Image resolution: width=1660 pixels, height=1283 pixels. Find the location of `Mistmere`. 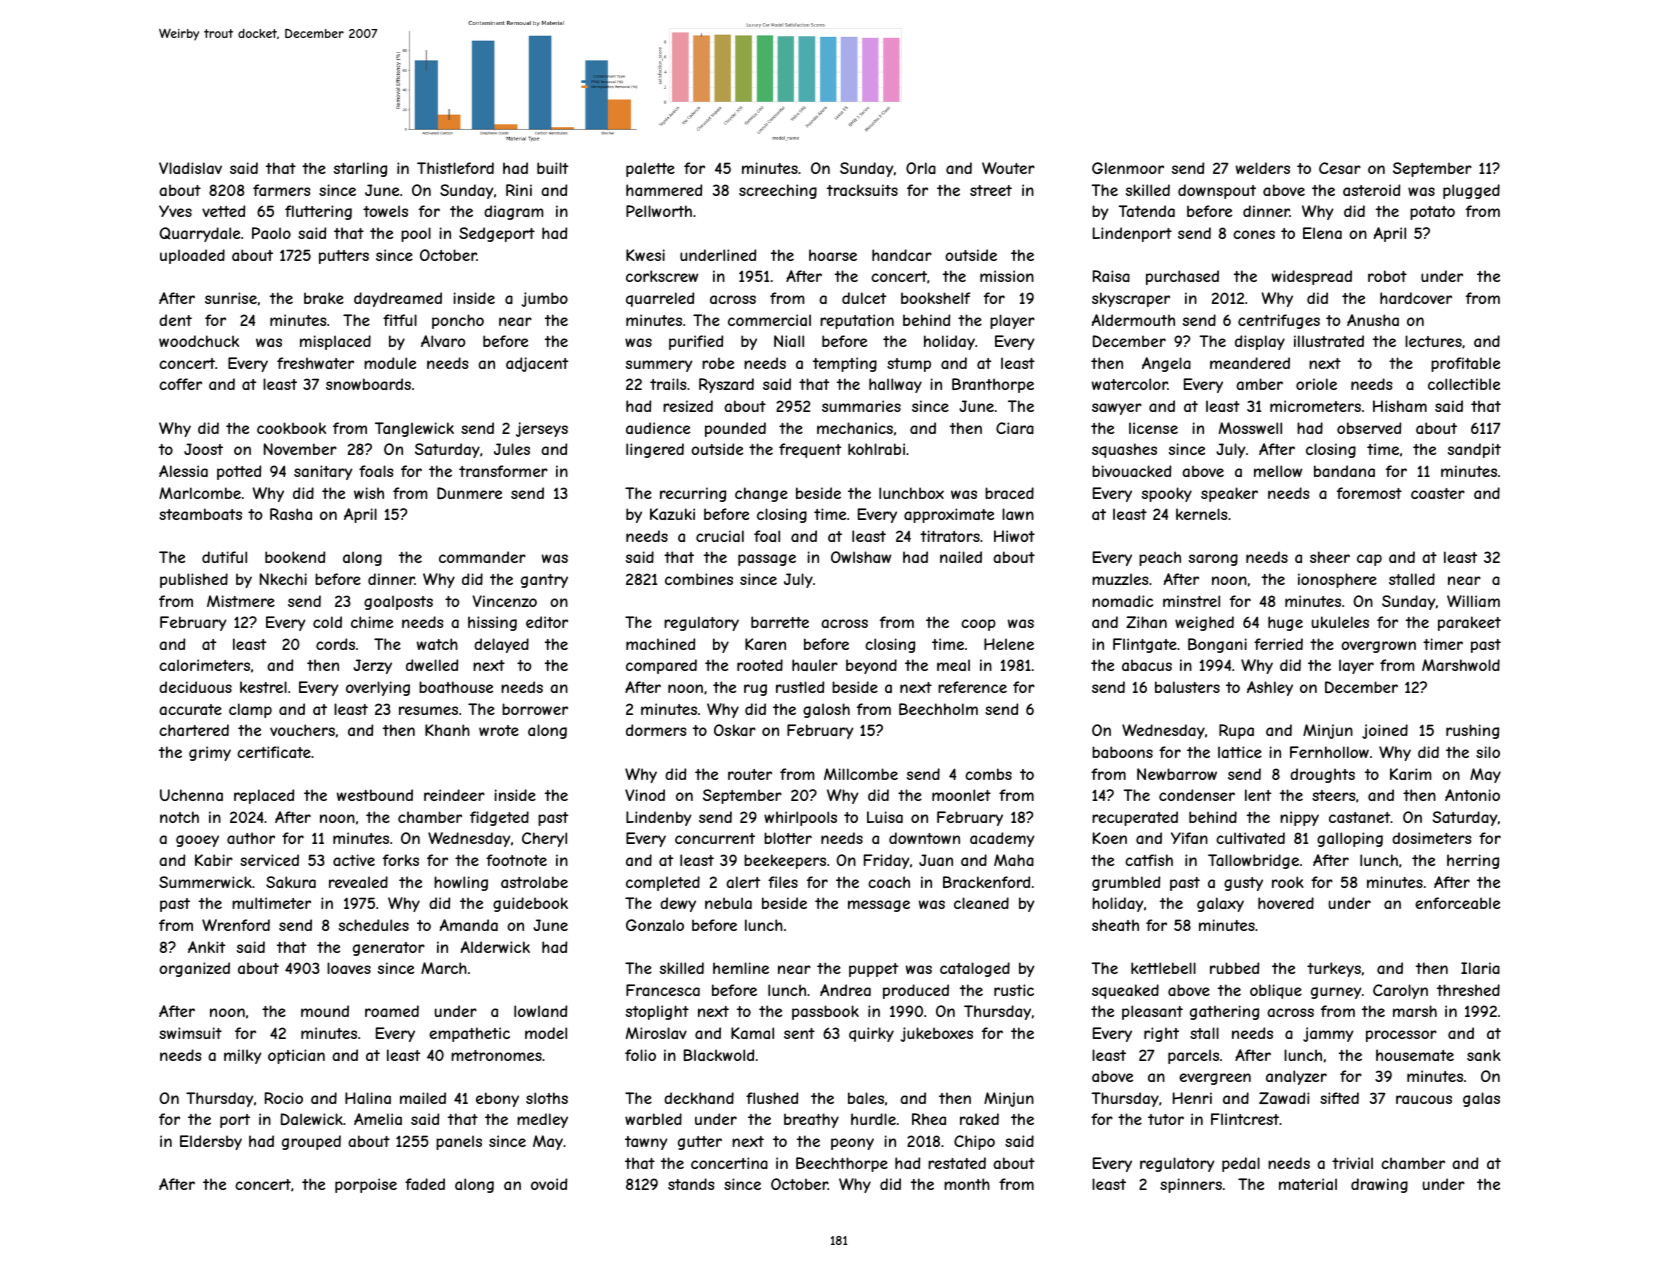

Mistmere is located at coordinates (241, 601).
